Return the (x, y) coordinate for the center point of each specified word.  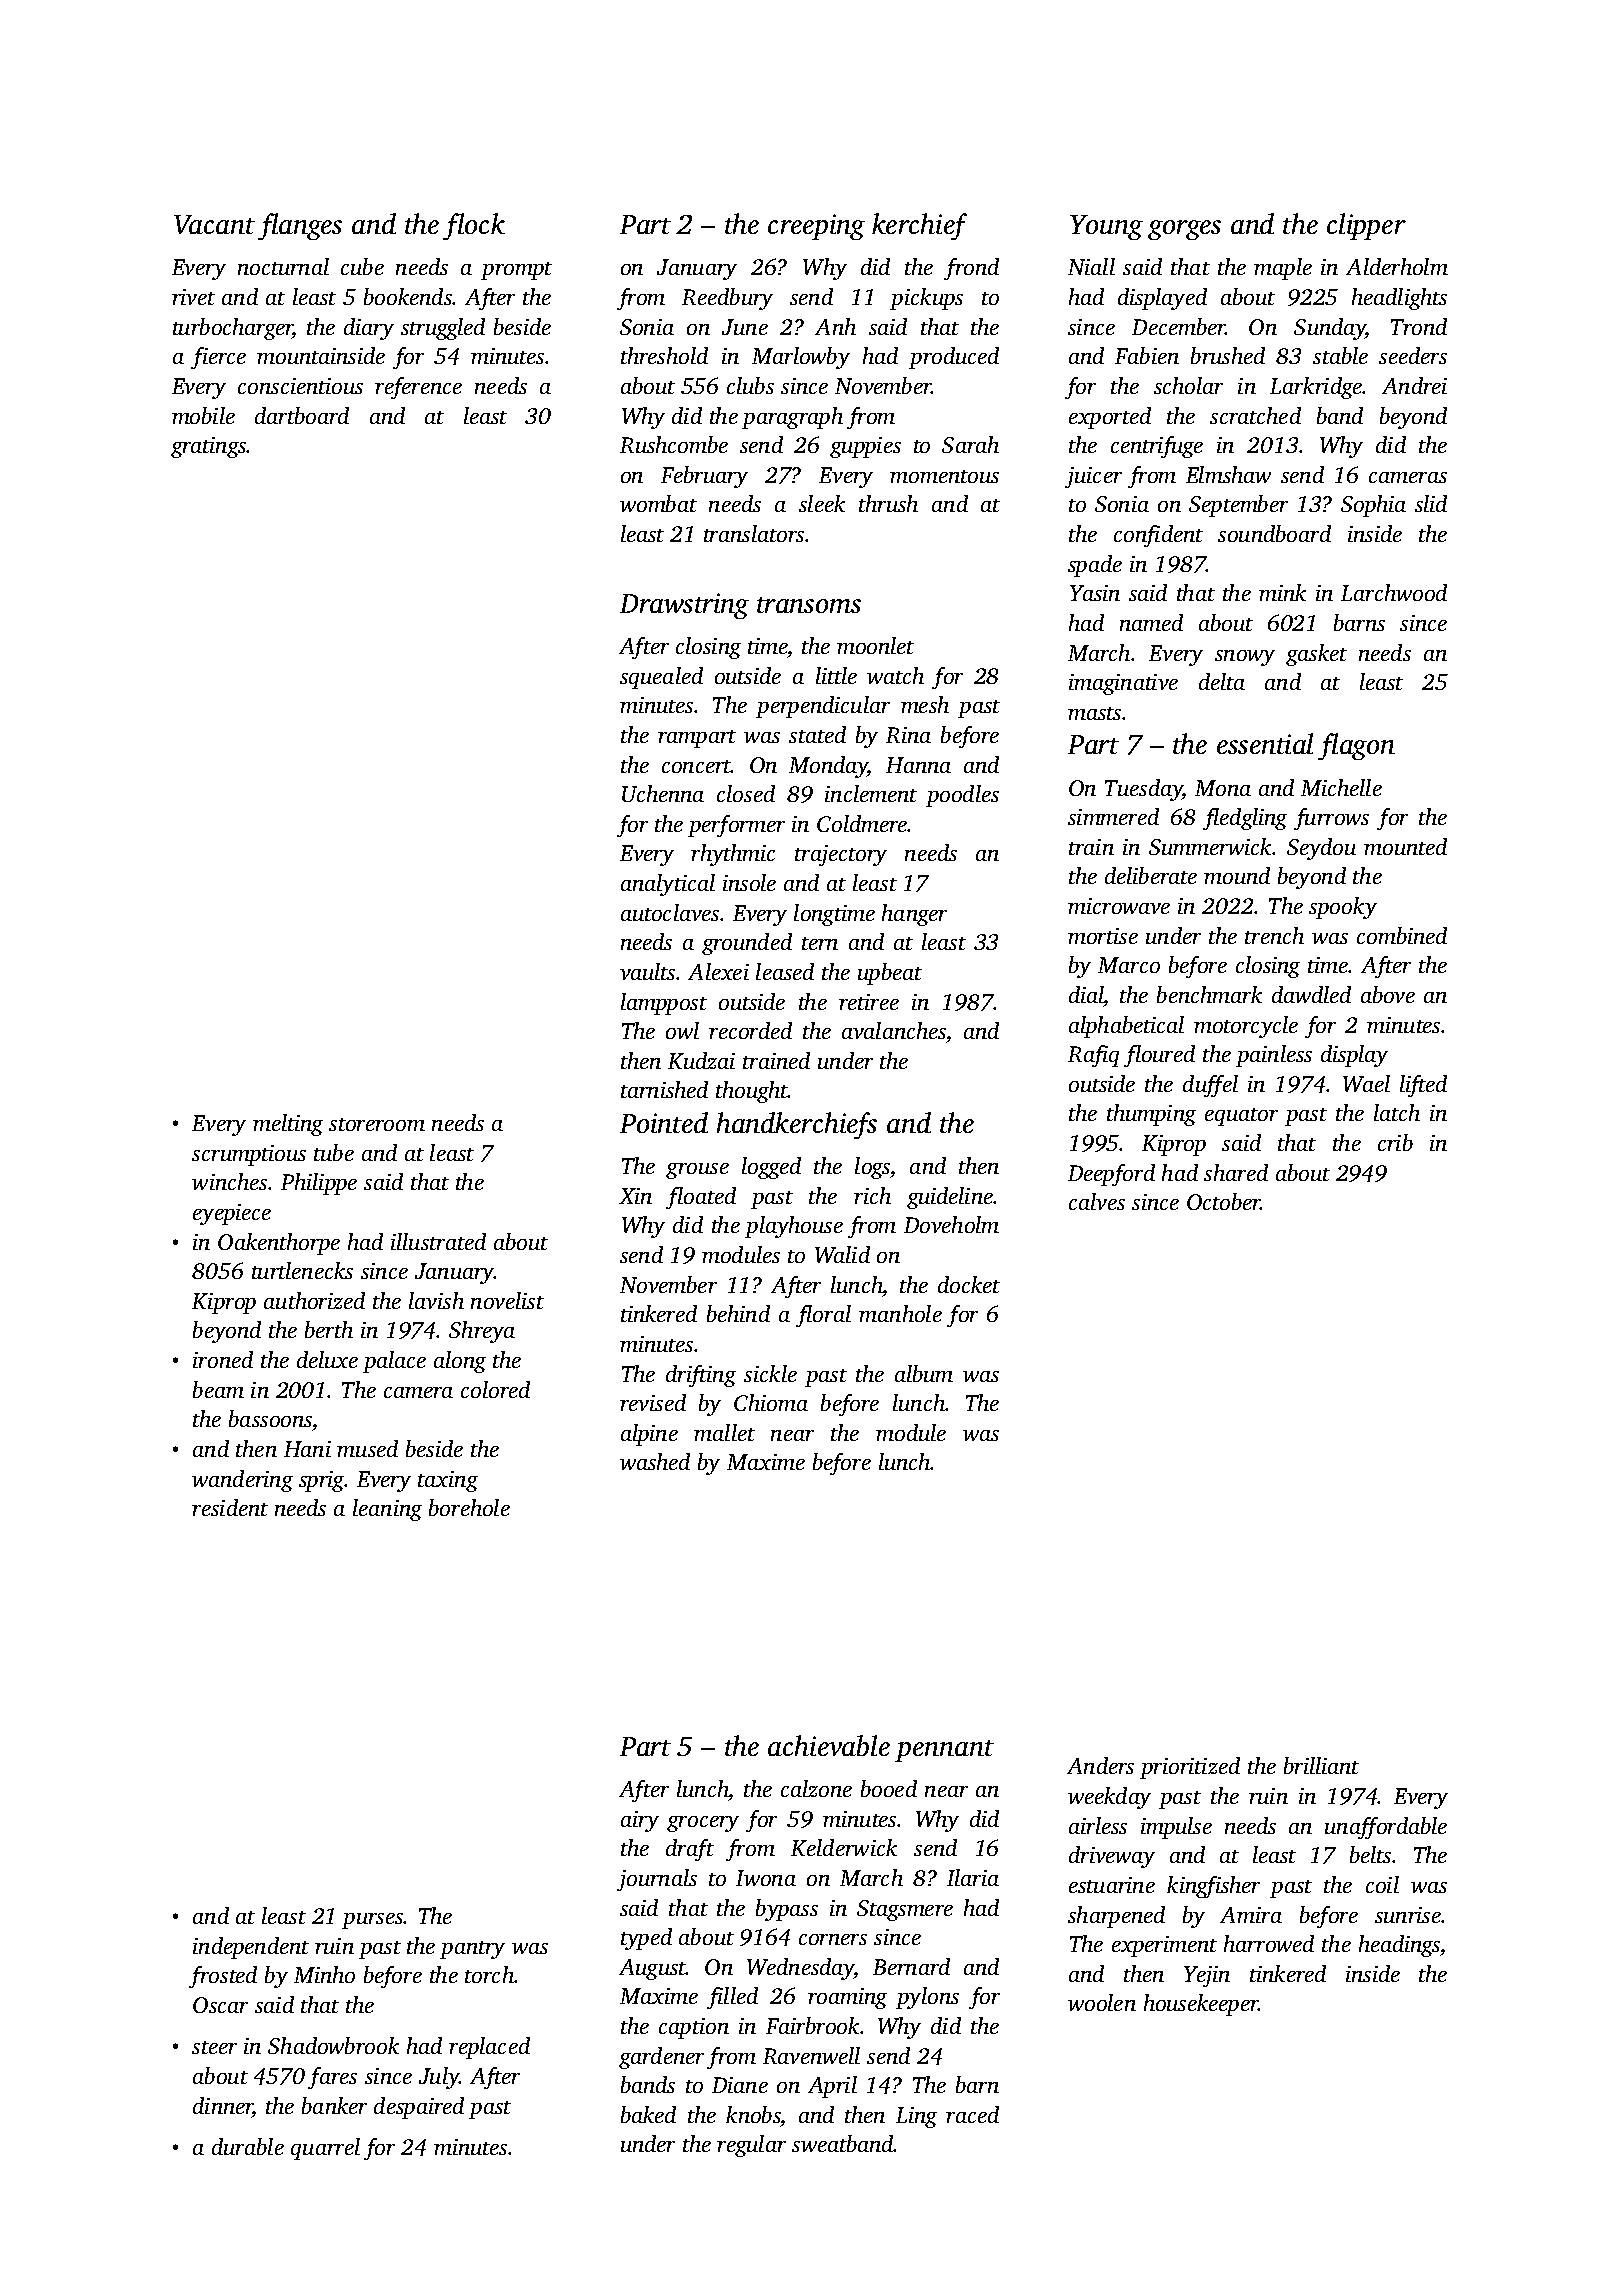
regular (751, 2146)
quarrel (325, 2149)
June (745, 327)
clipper (1366, 226)
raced (972, 2114)
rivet (193, 297)
